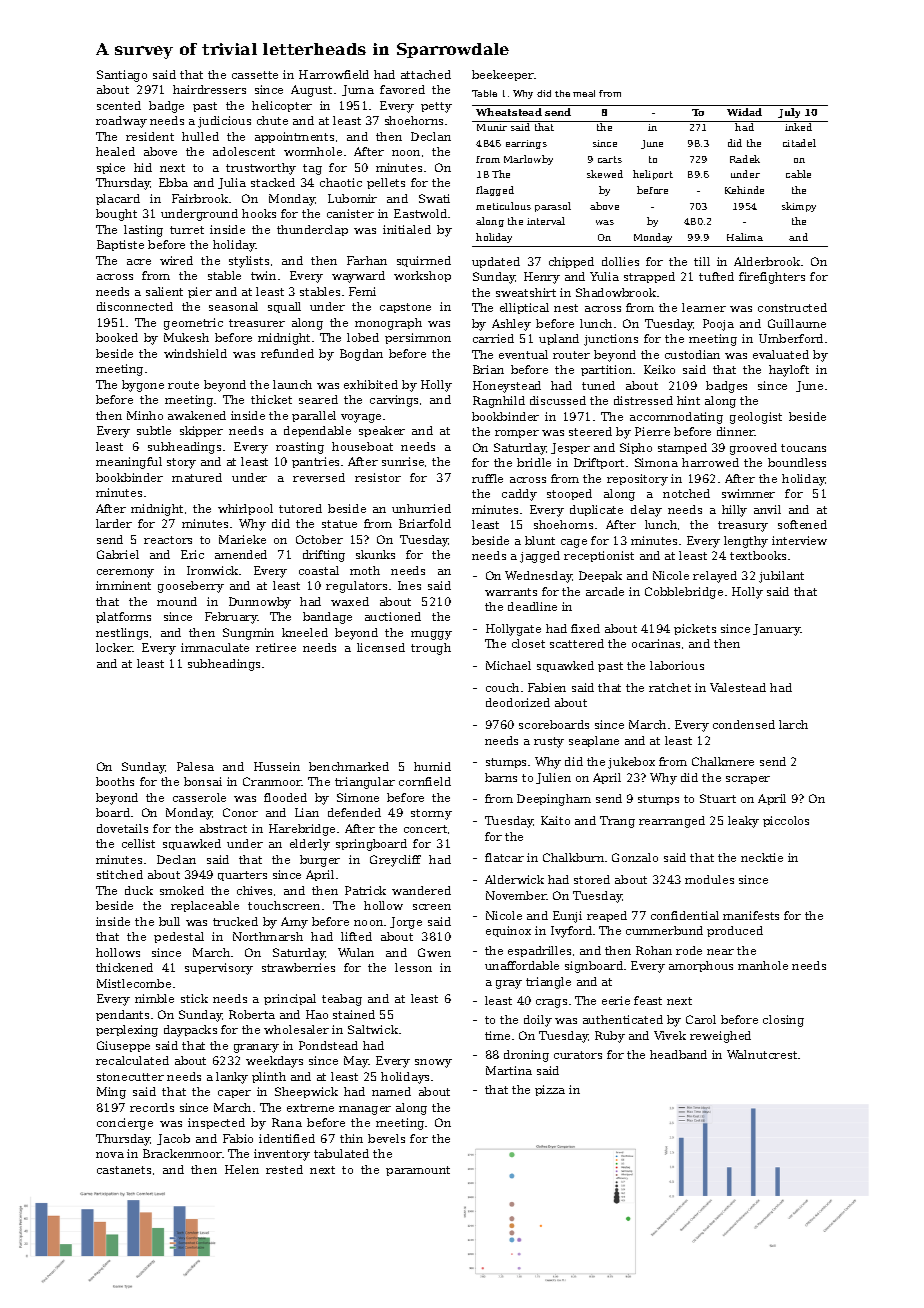 The image size is (924, 1308). What do you see at coordinates (378, 477) in the screenshot?
I see `resistor` at bounding box center [378, 477].
